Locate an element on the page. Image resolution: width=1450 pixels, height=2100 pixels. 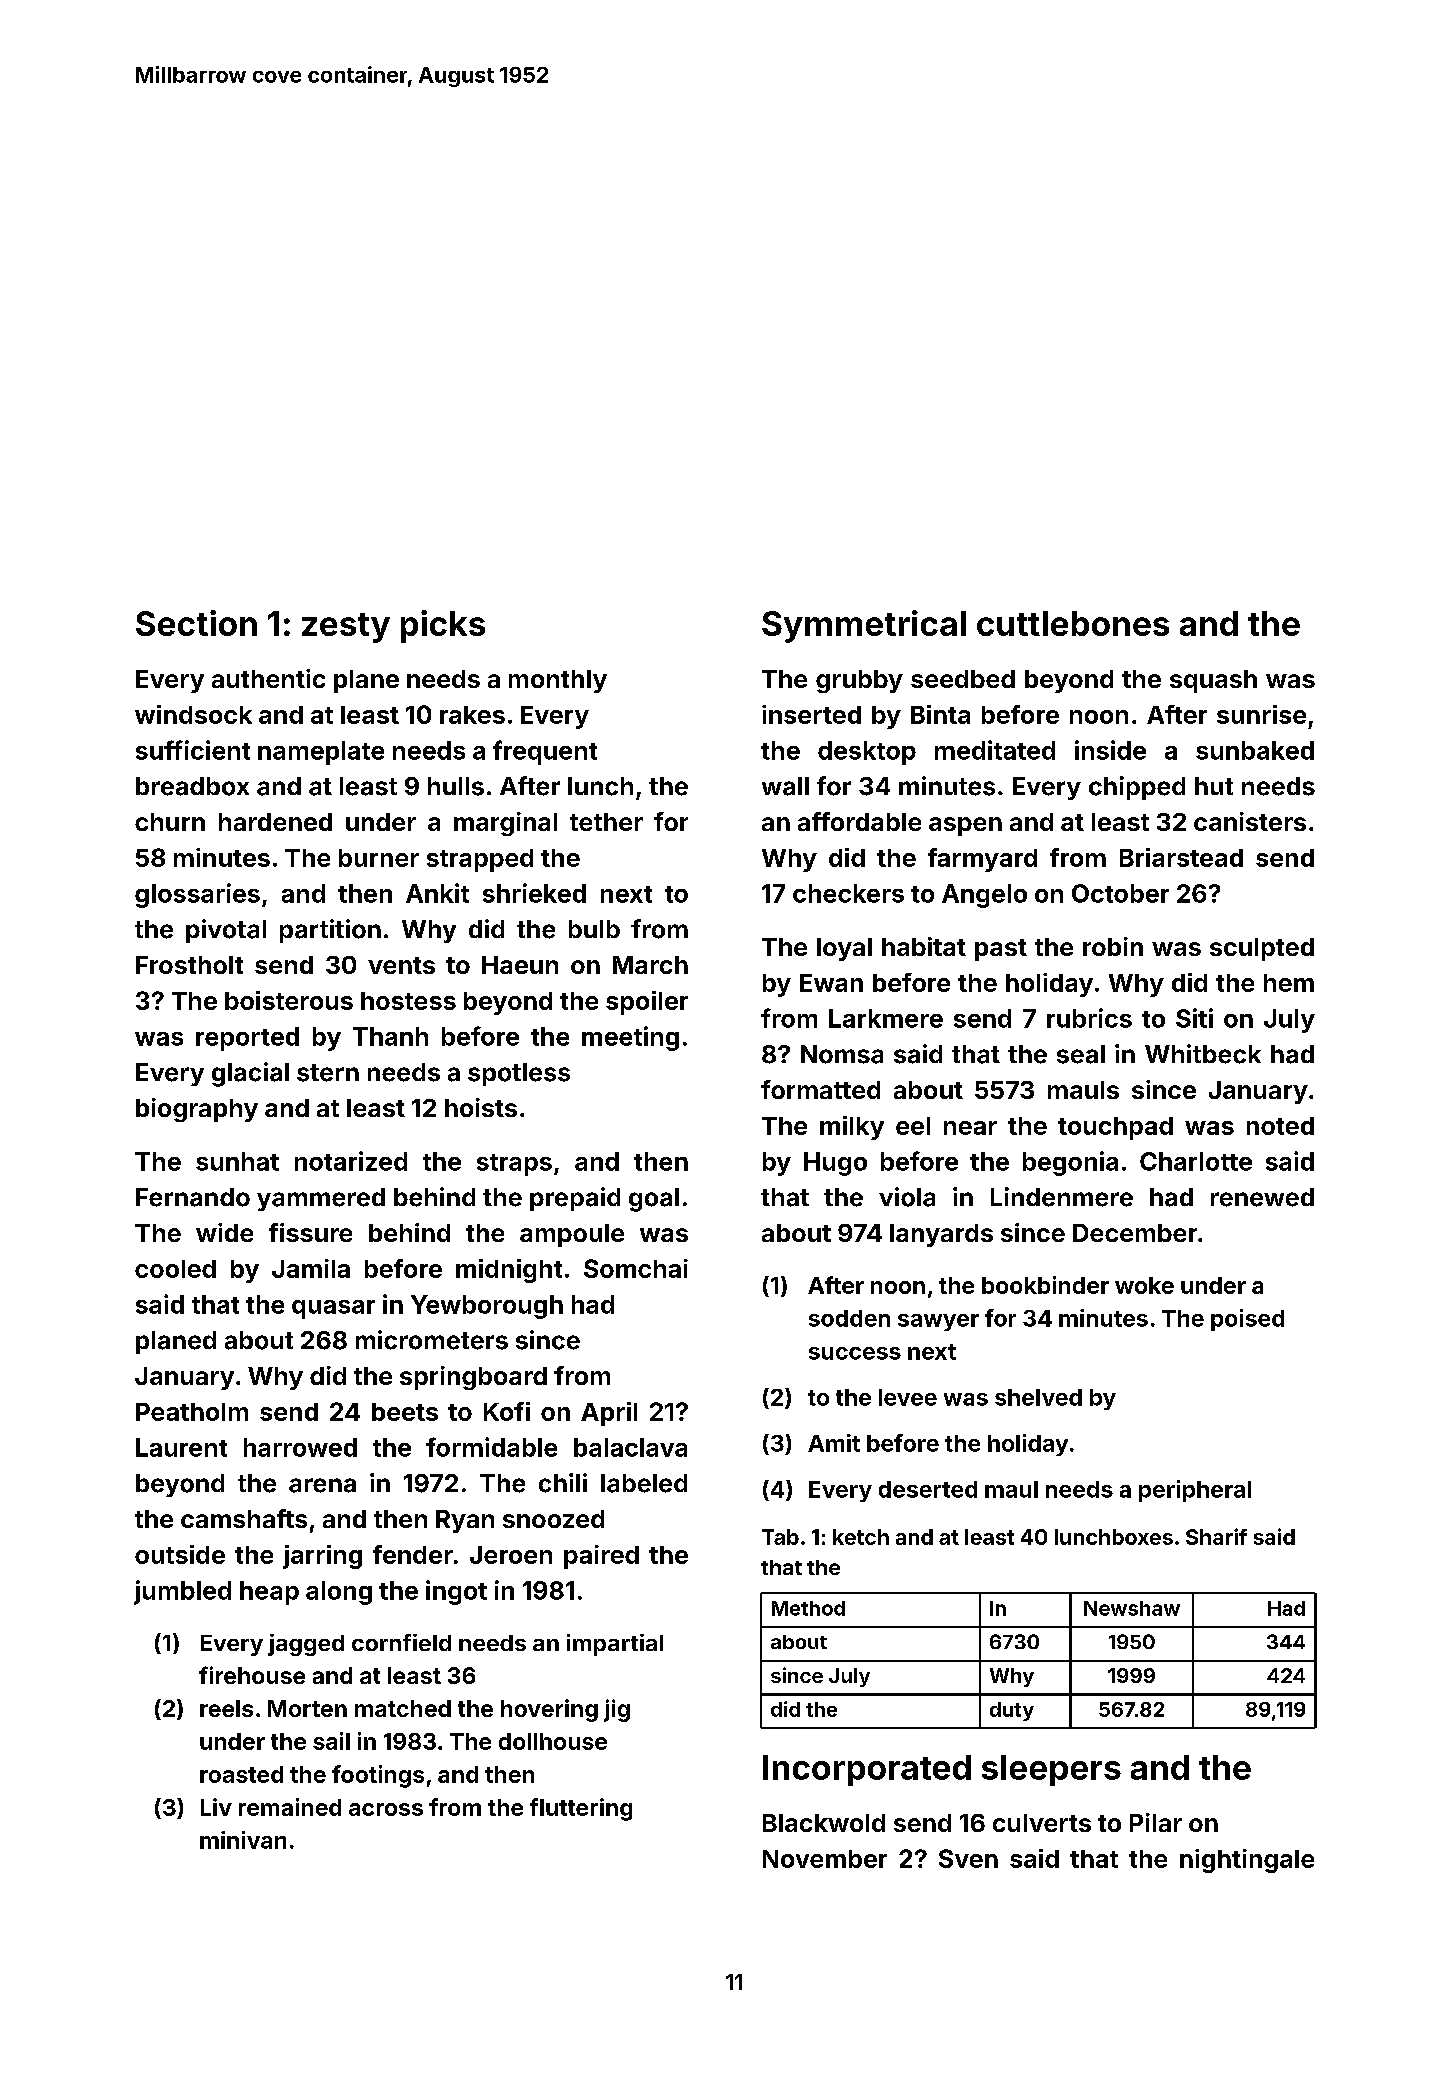
harrowed is located at coordinates (300, 1447).
